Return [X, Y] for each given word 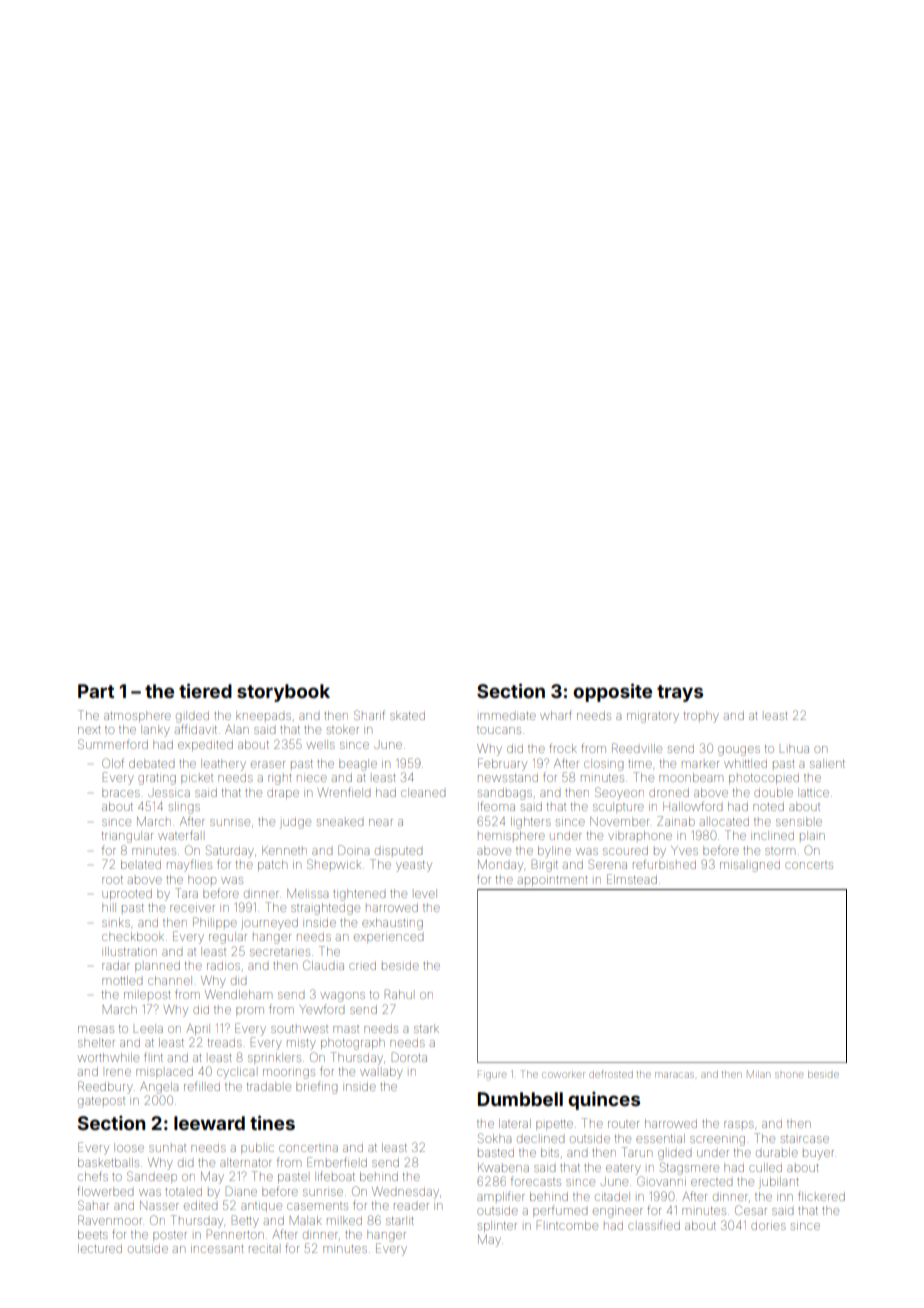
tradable [269, 1086]
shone [789, 1075]
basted [496, 1153]
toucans [499, 730]
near [381, 822]
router [623, 1124]
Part [96, 691]
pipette [554, 1125]
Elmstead [632, 879]
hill [109, 907]
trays [680, 693]
